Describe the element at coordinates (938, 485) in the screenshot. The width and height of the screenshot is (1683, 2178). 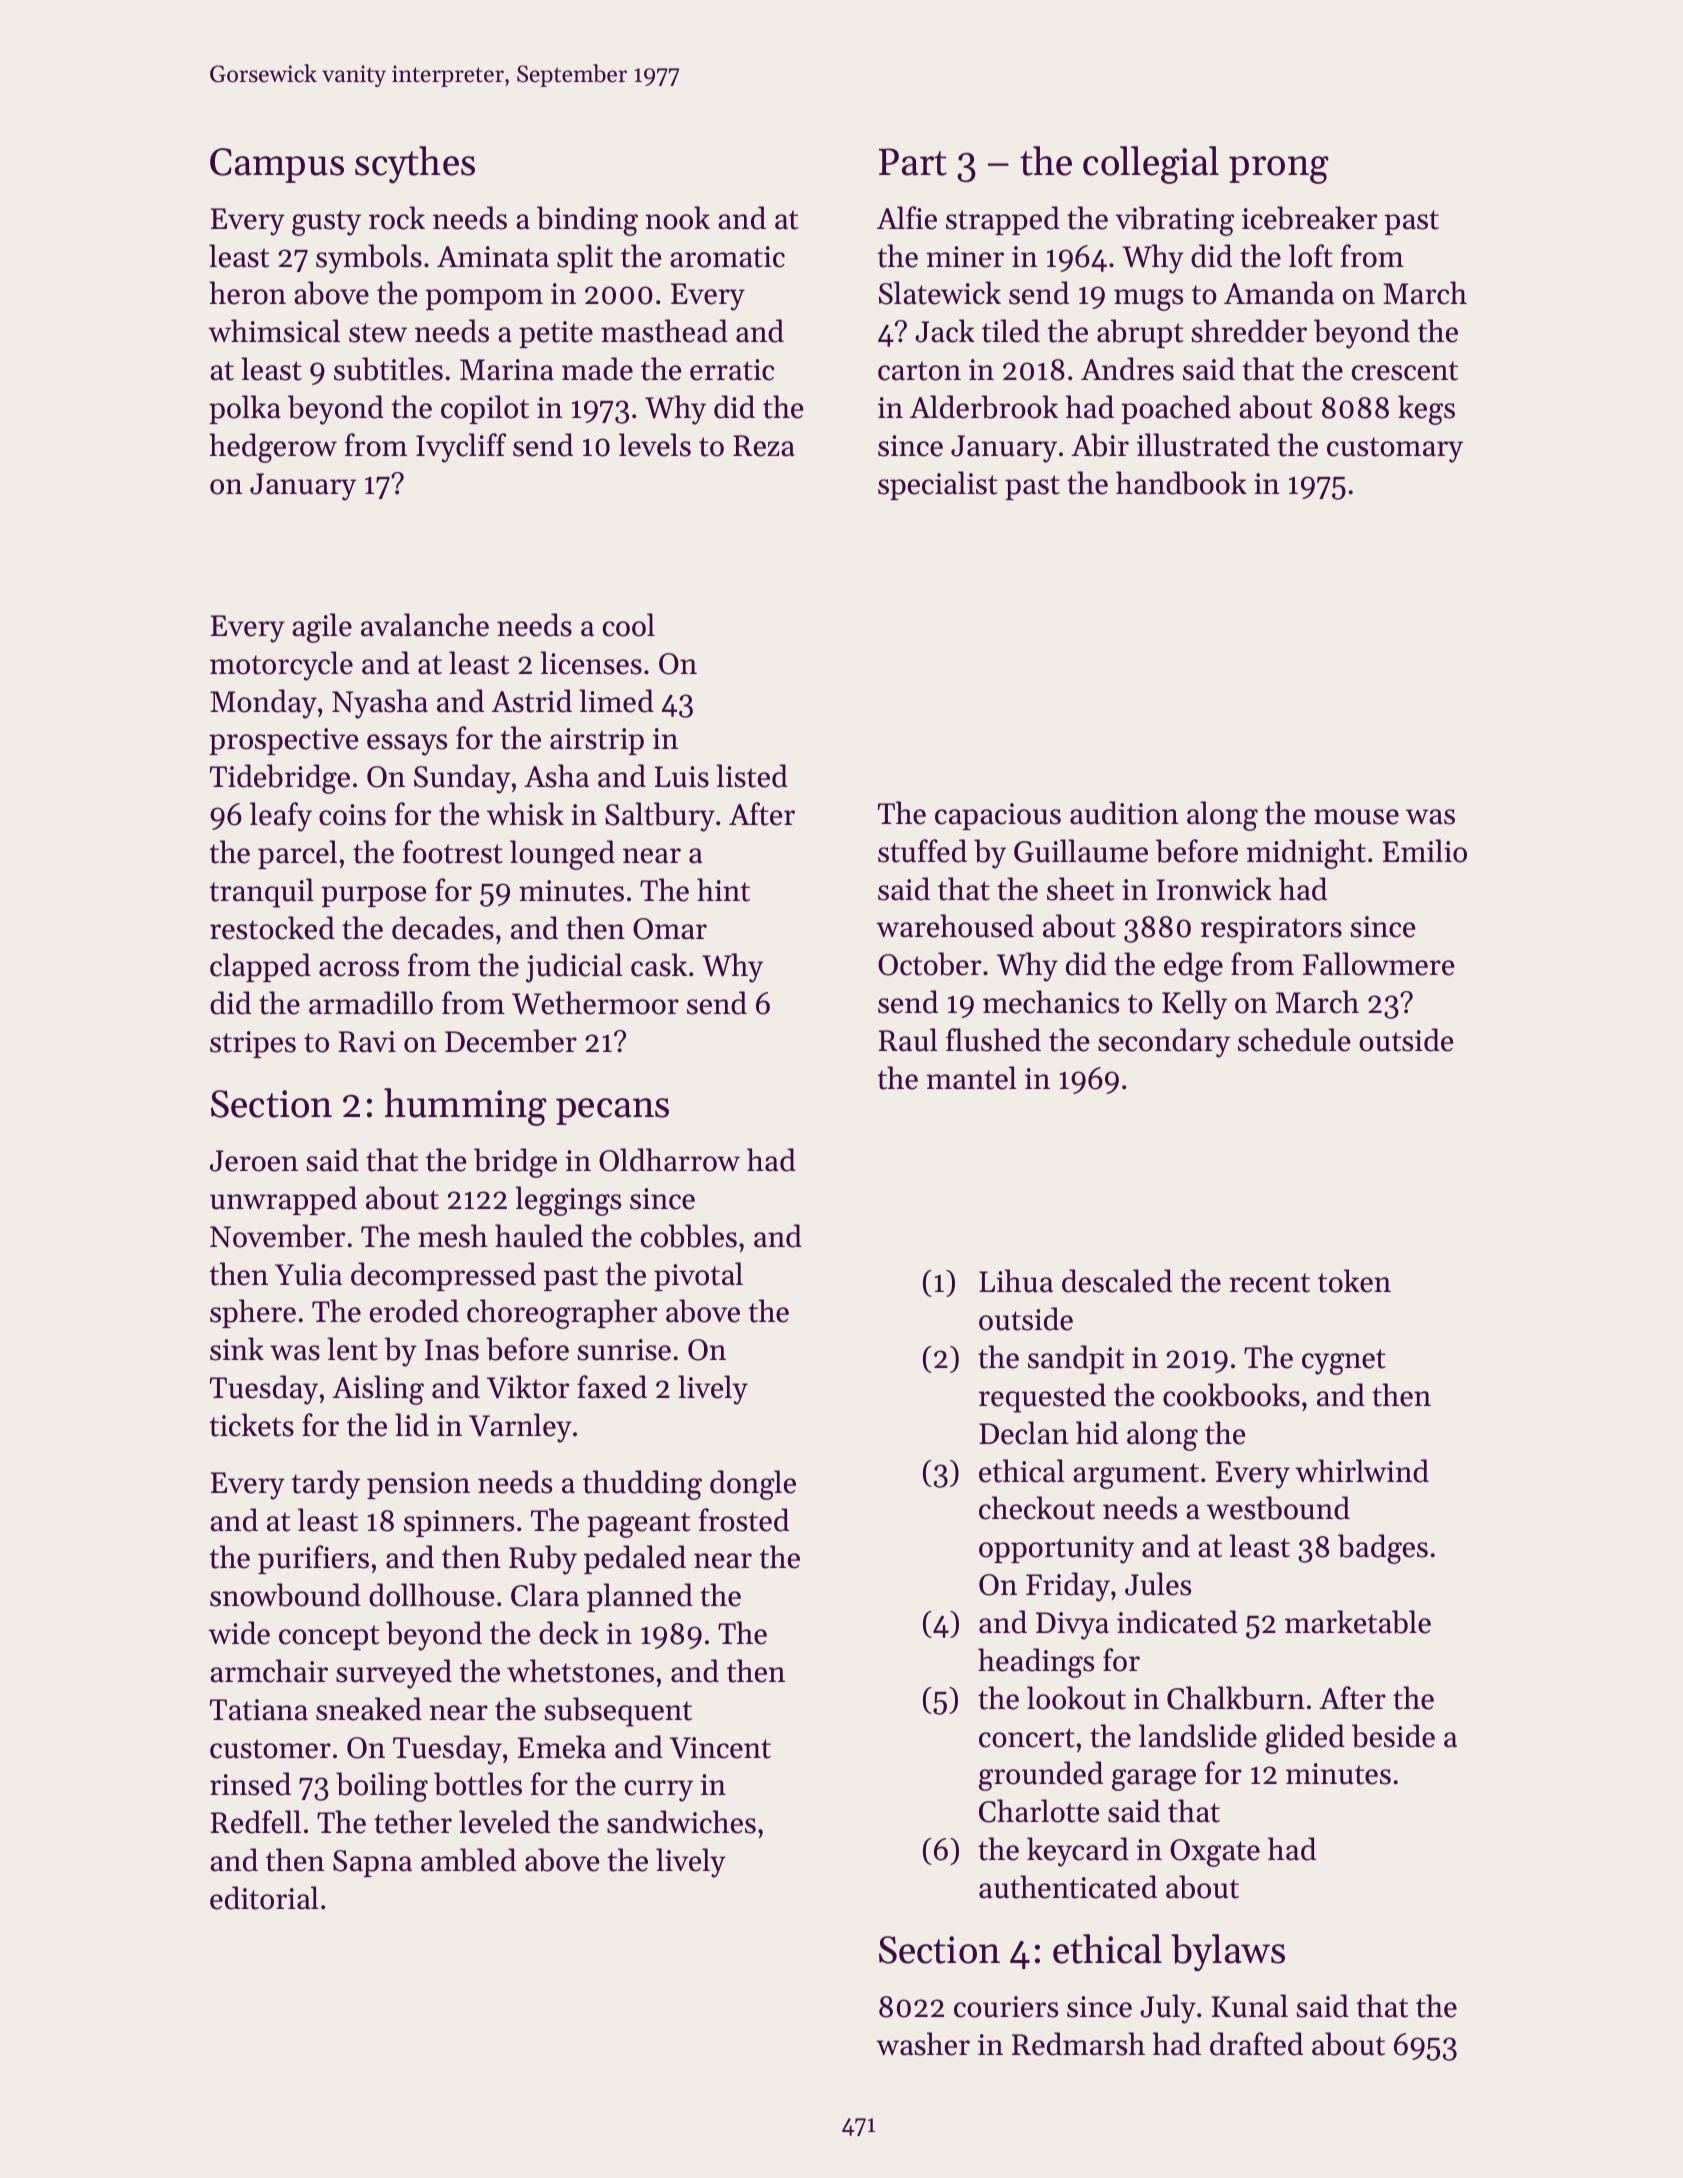
I see `specialist` at that location.
